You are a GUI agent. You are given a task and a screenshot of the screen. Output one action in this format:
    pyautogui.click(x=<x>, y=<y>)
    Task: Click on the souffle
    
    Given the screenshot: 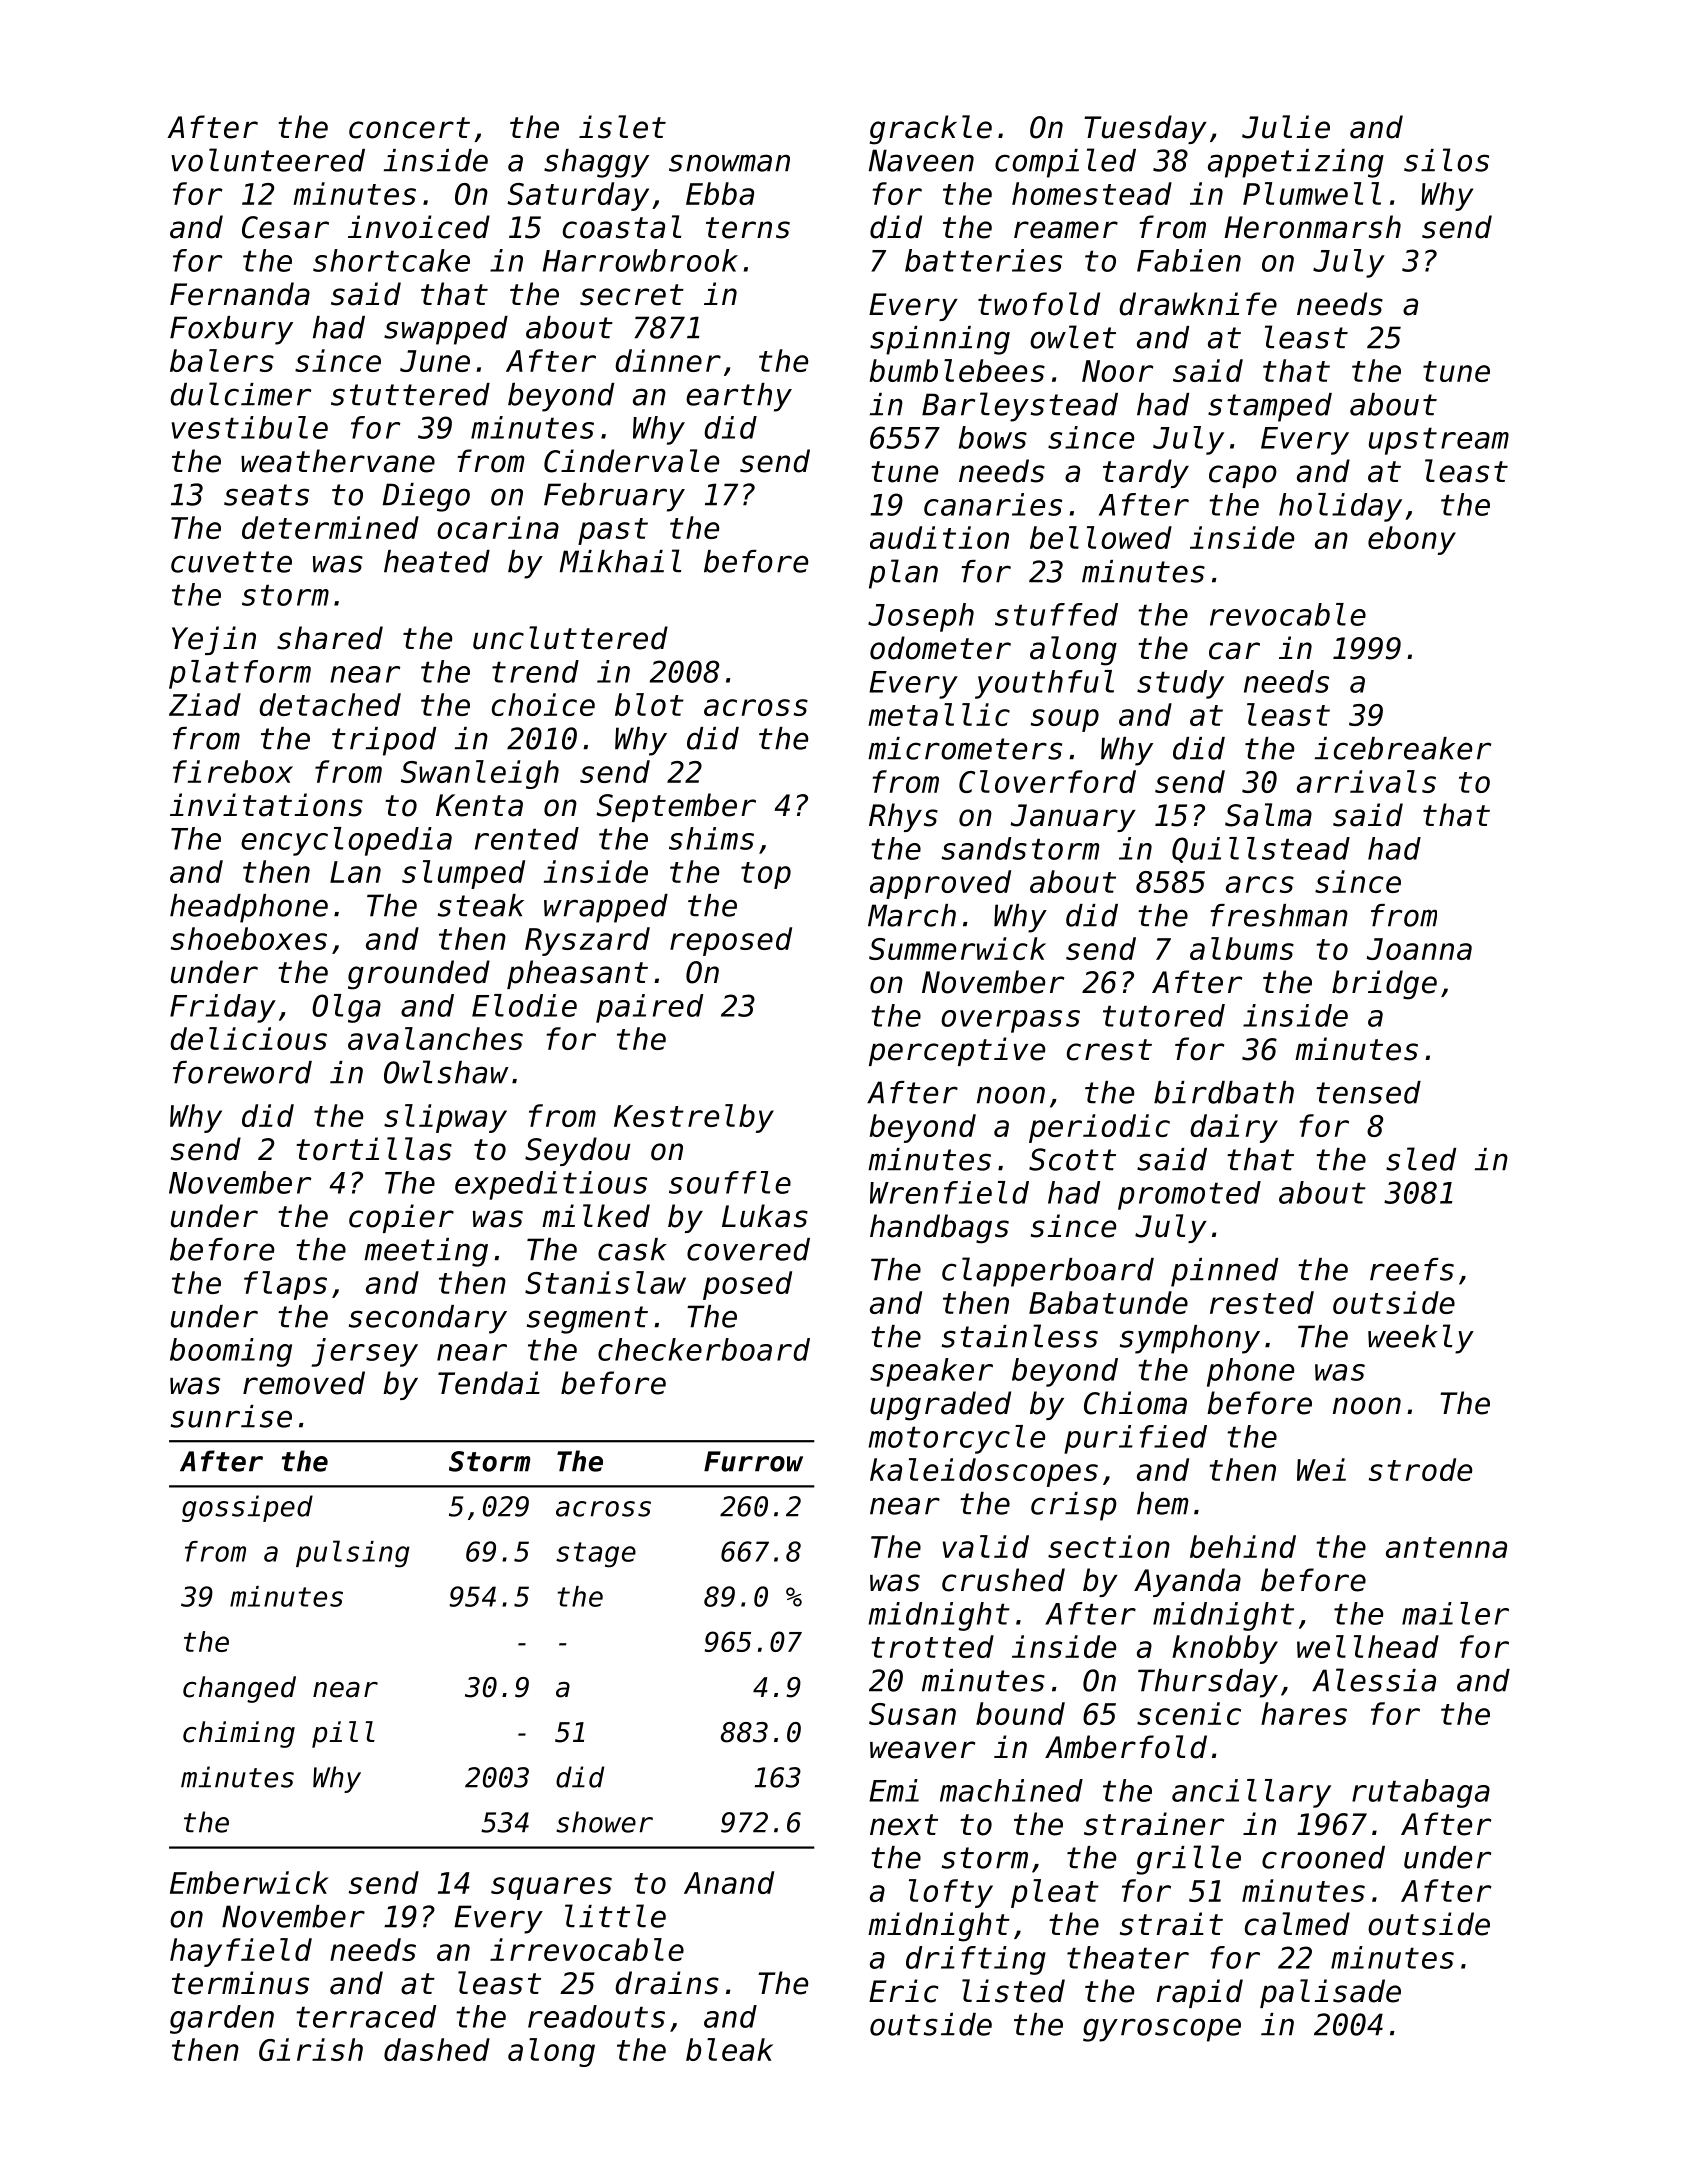 What is the action you would take?
    pyautogui.click(x=730, y=1182)
